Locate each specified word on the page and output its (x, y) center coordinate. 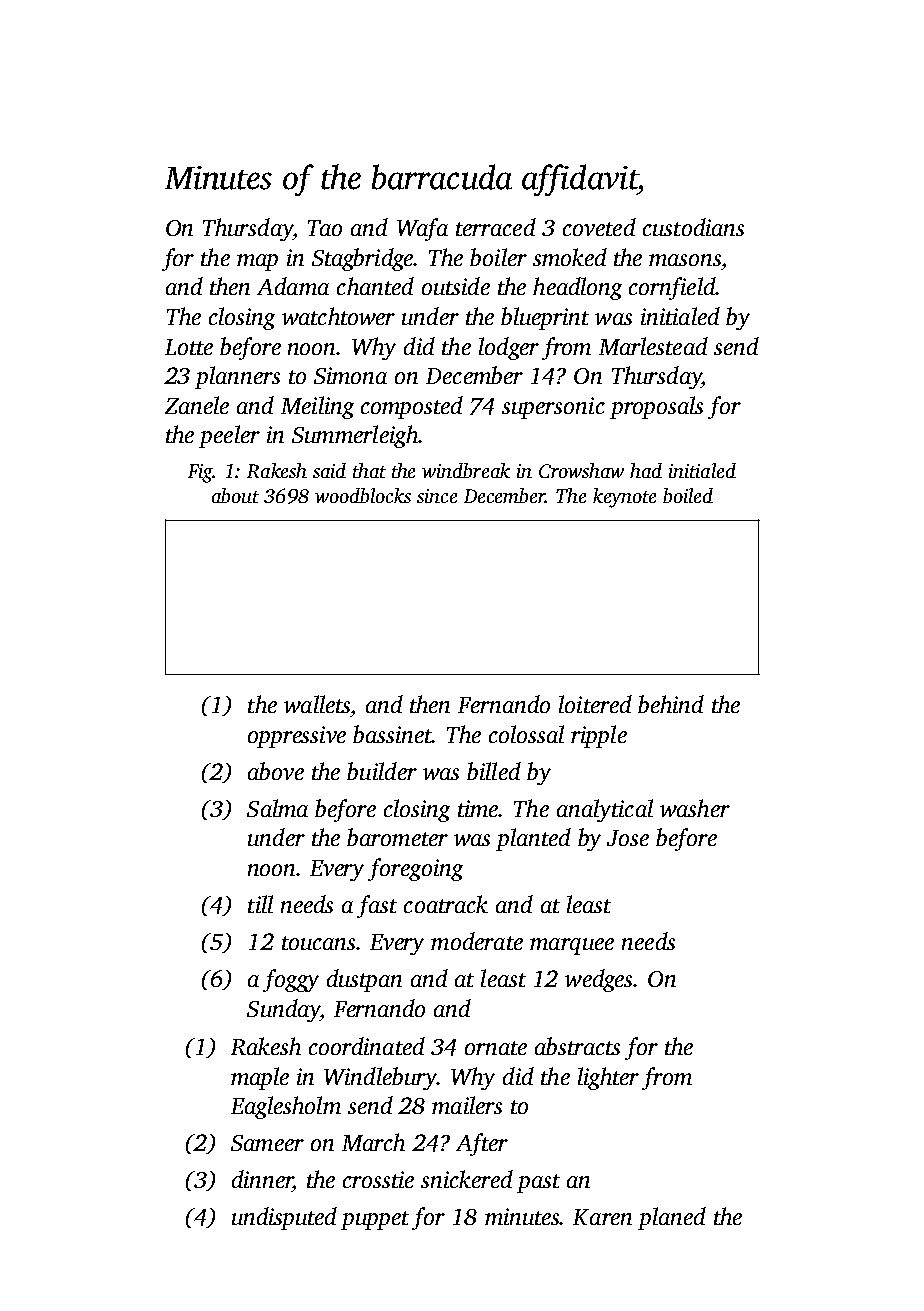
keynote (624, 498)
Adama (293, 286)
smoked (570, 257)
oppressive (297, 737)
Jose (628, 838)
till (260, 904)
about (235, 495)
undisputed (284, 1218)
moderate (477, 941)
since (437, 496)
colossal (526, 734)
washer (695, 808)
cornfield (672, 288)
